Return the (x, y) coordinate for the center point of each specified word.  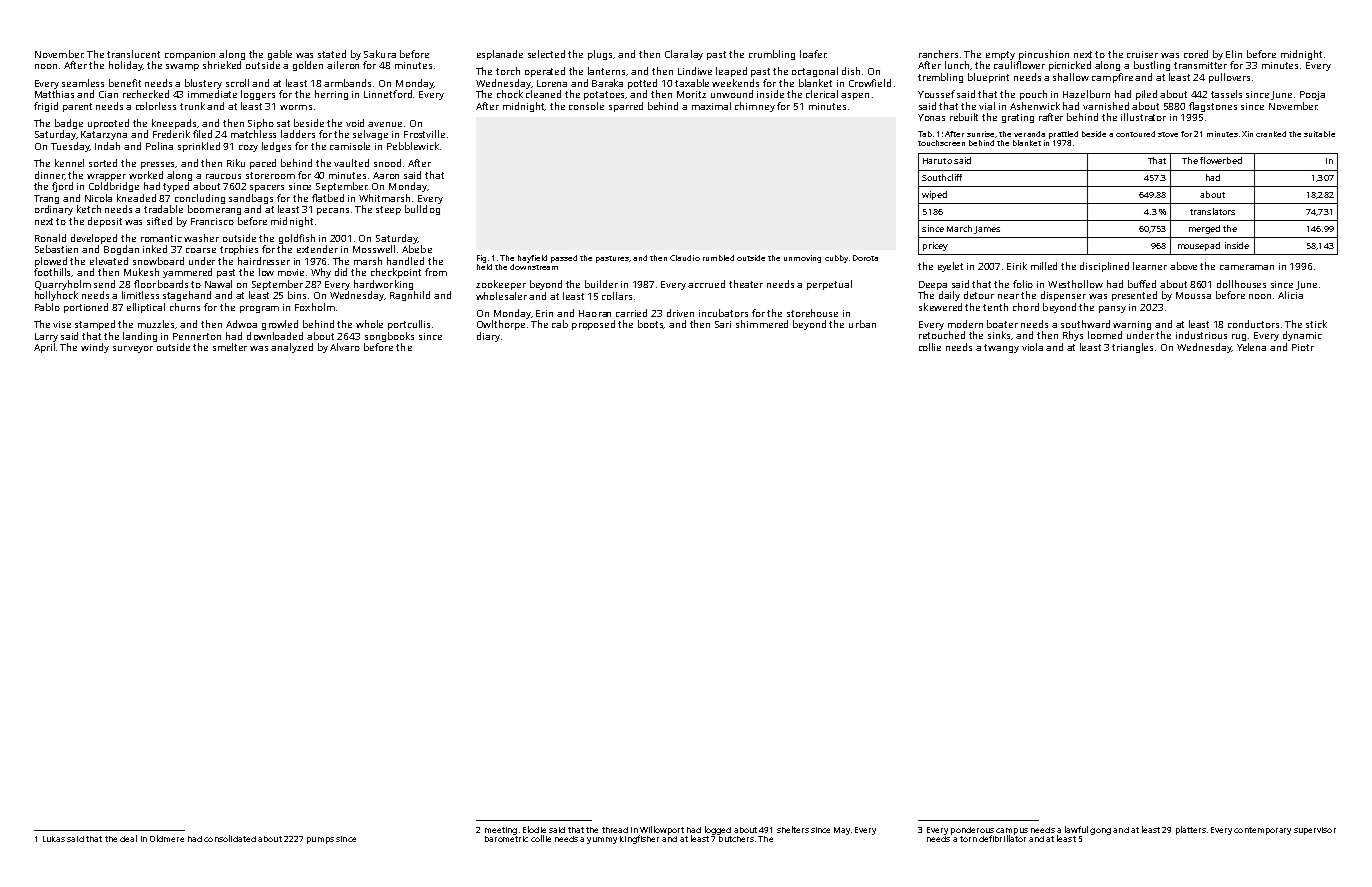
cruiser (1142, 54)
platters (1191, 830)
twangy (1001, 348)
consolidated (230, 838)
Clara (676, 54)
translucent (133, 54)
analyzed (292, 348)
